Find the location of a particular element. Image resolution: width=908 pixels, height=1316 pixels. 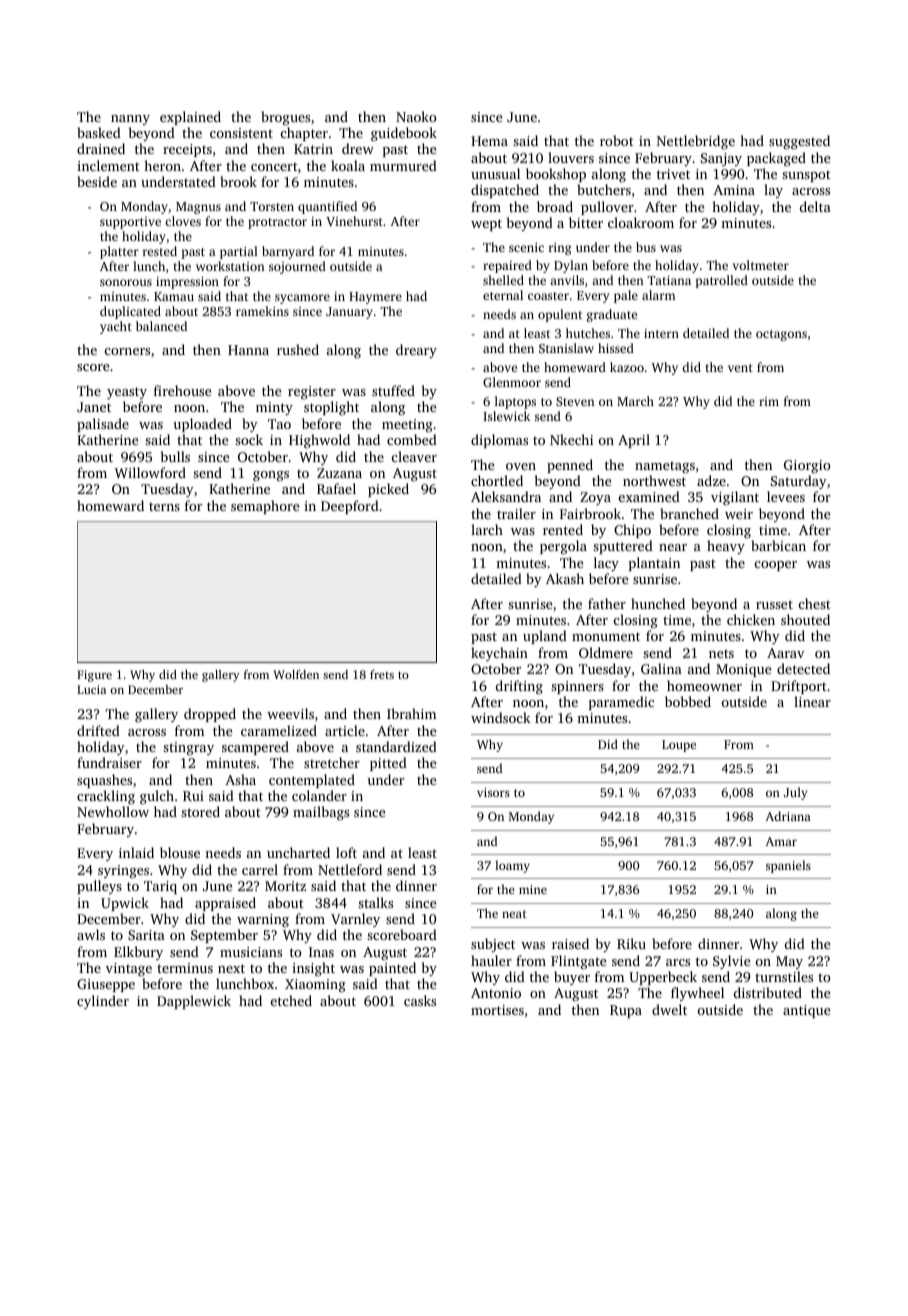

koala is located at coordinates (348, 165).
